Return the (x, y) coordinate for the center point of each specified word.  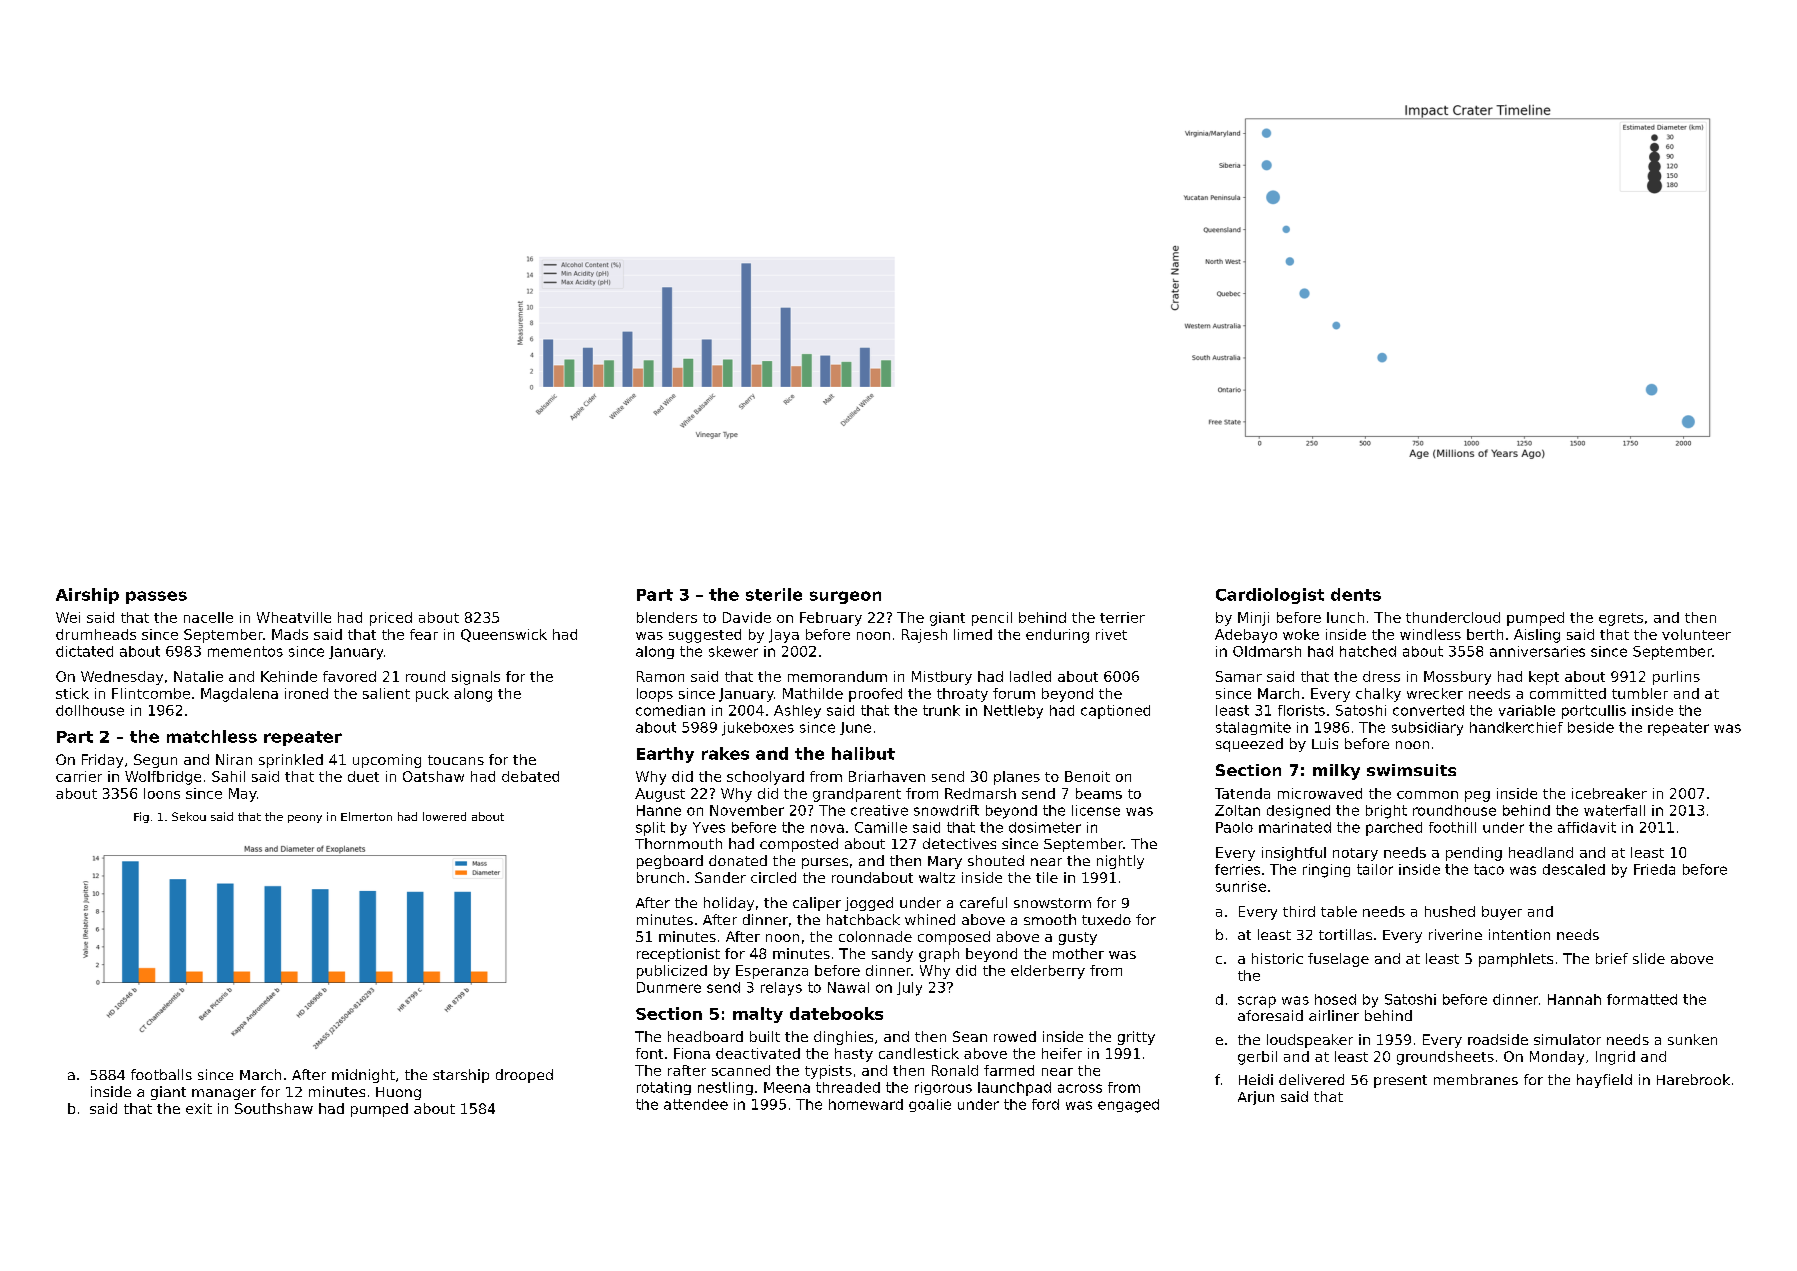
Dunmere (669, 987)
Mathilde (813, 693)
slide (1649, 958)
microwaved (1320, 793)
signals (476, 678)
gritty (1136, 1038)
